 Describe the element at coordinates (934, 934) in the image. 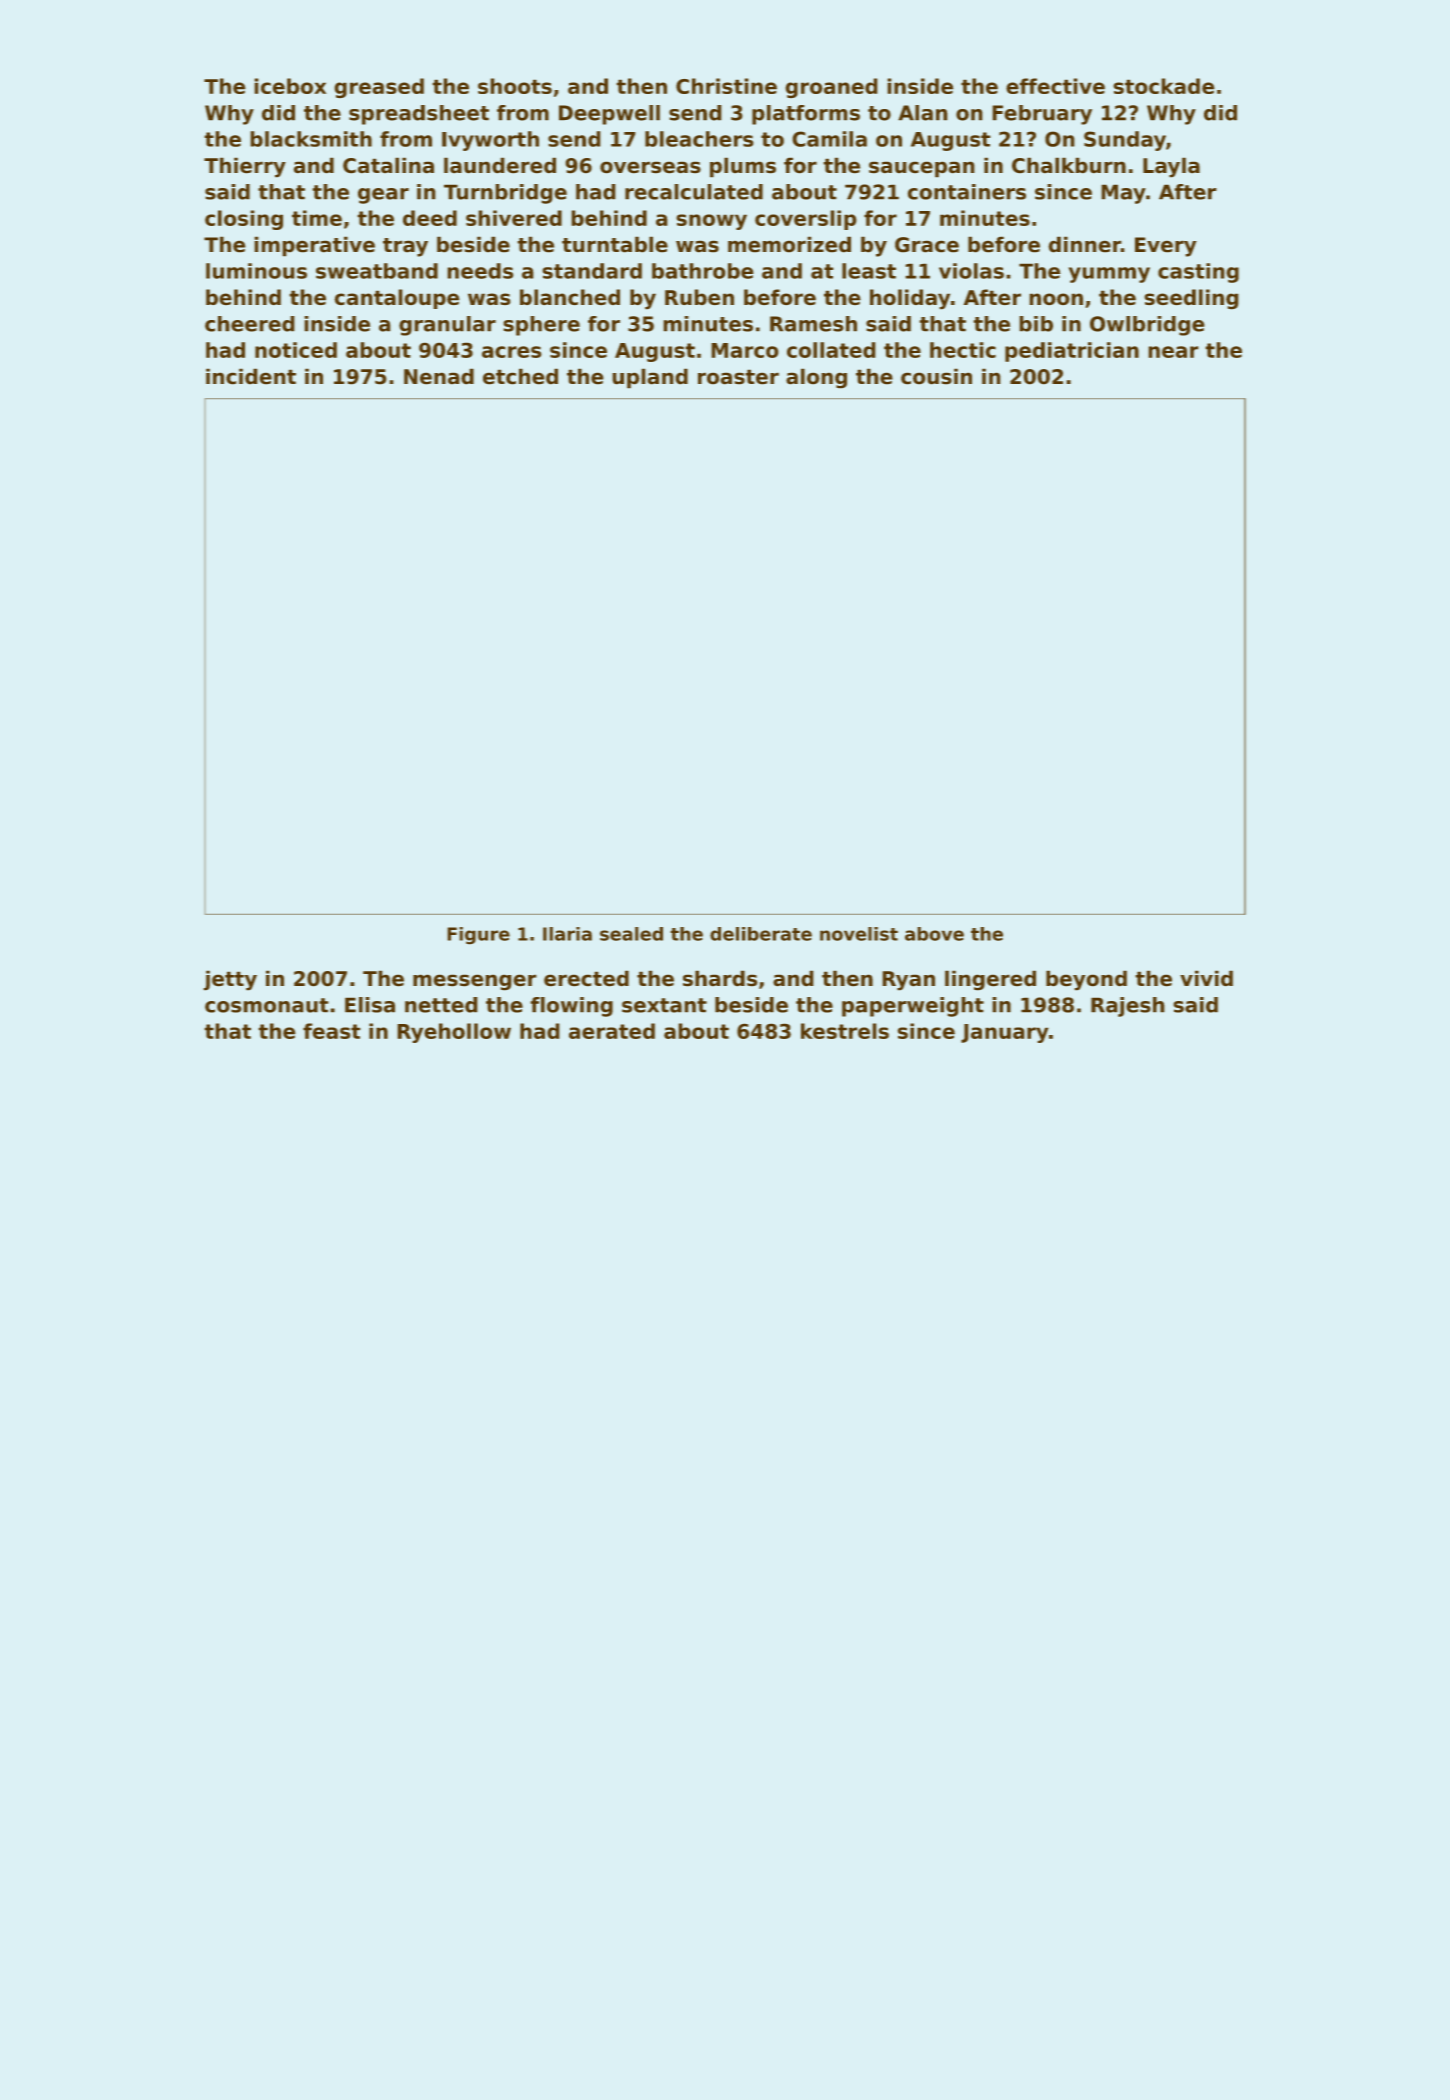

I see `above` at that location.
